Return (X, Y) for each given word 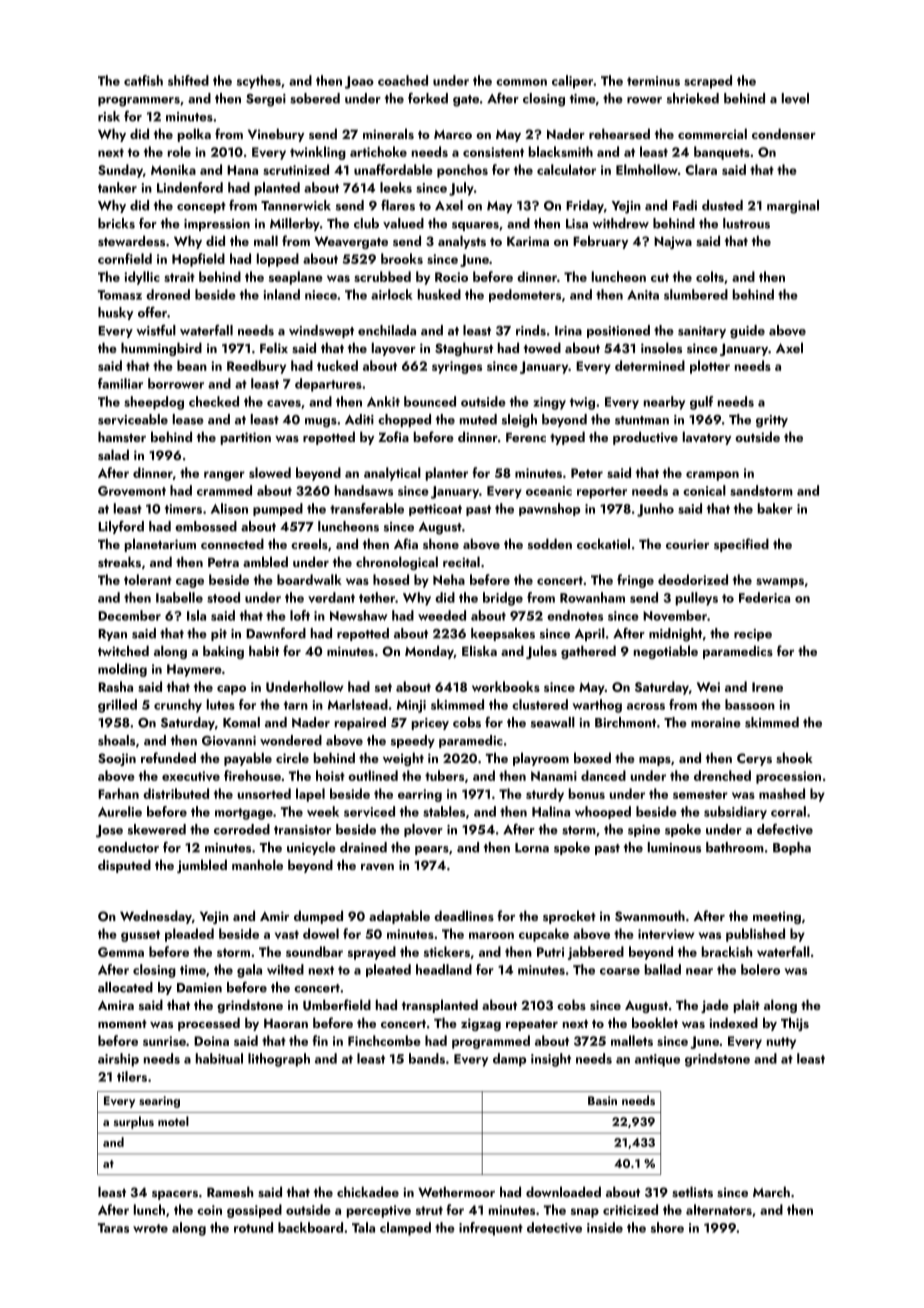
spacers (175, 1195)
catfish (143, 80)
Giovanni (229, 741)
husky (115, 313)
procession (788, 777)
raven (377, 867)
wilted (285, 969)
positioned (618, 331)
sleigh (519, 421)
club (366, 223)
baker (775, 508)
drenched (722, 775)
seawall (553, 722)
